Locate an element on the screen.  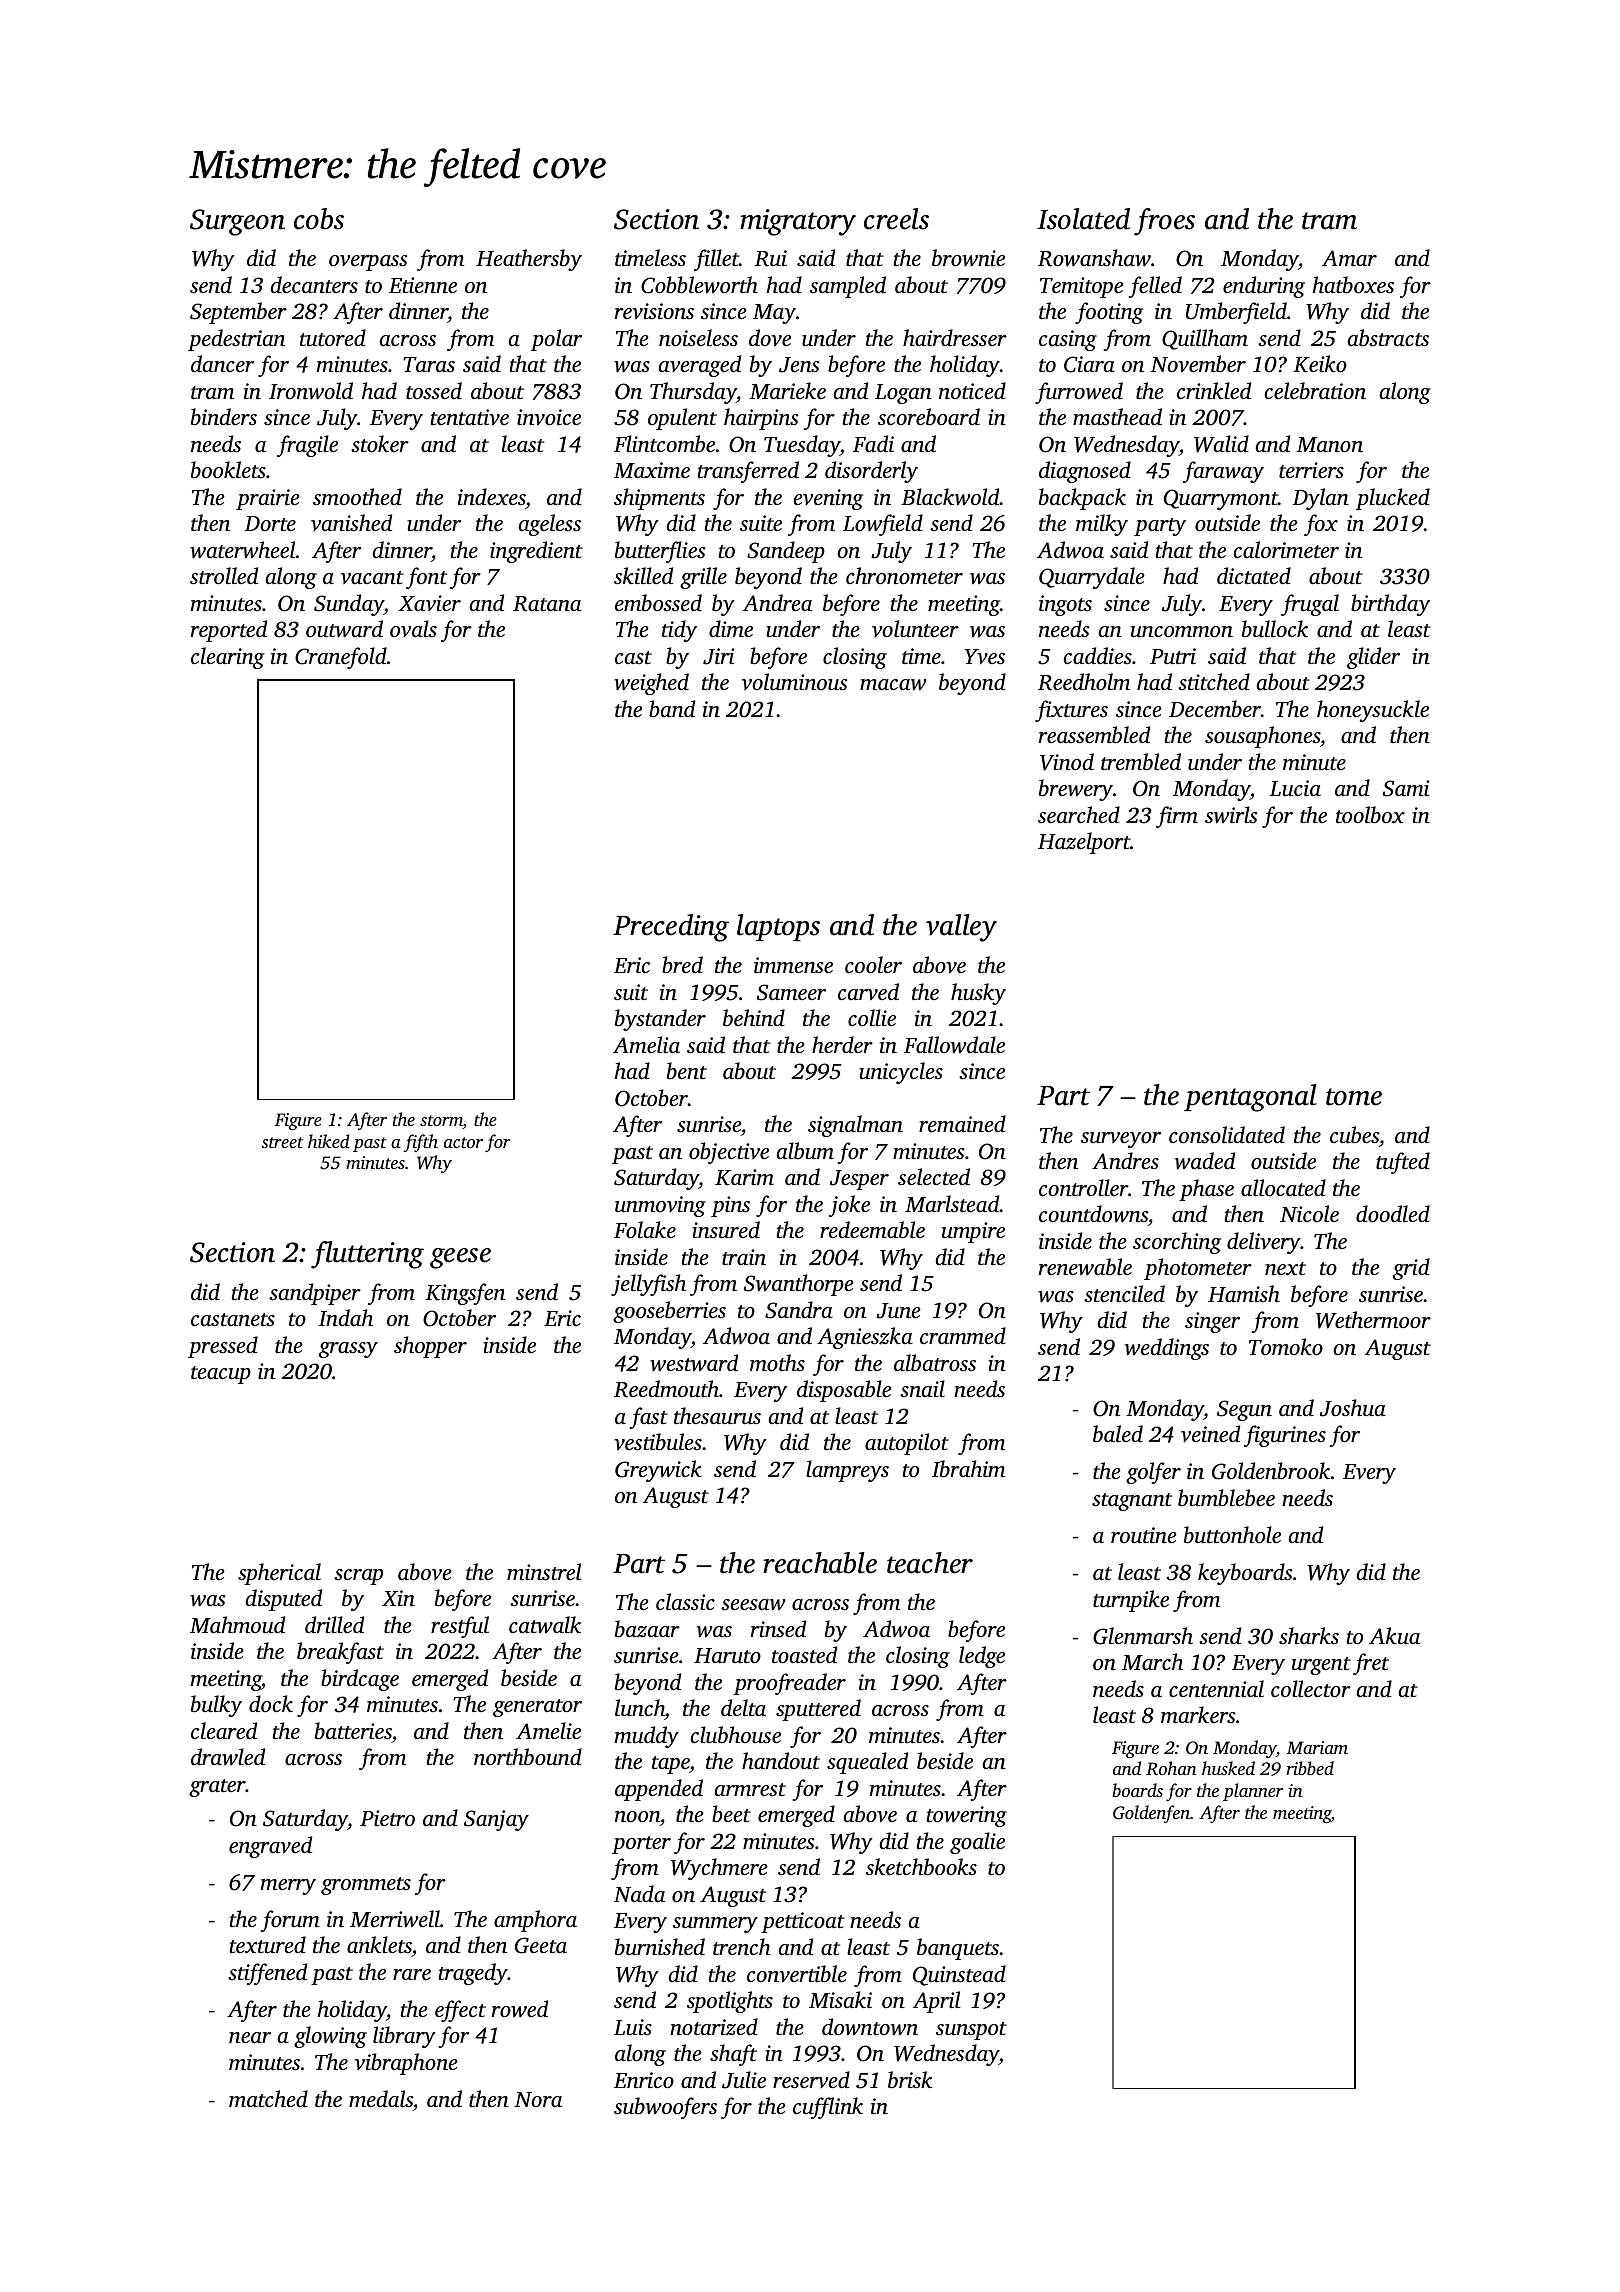
Pietro is located at coordinates (387, 1818).
